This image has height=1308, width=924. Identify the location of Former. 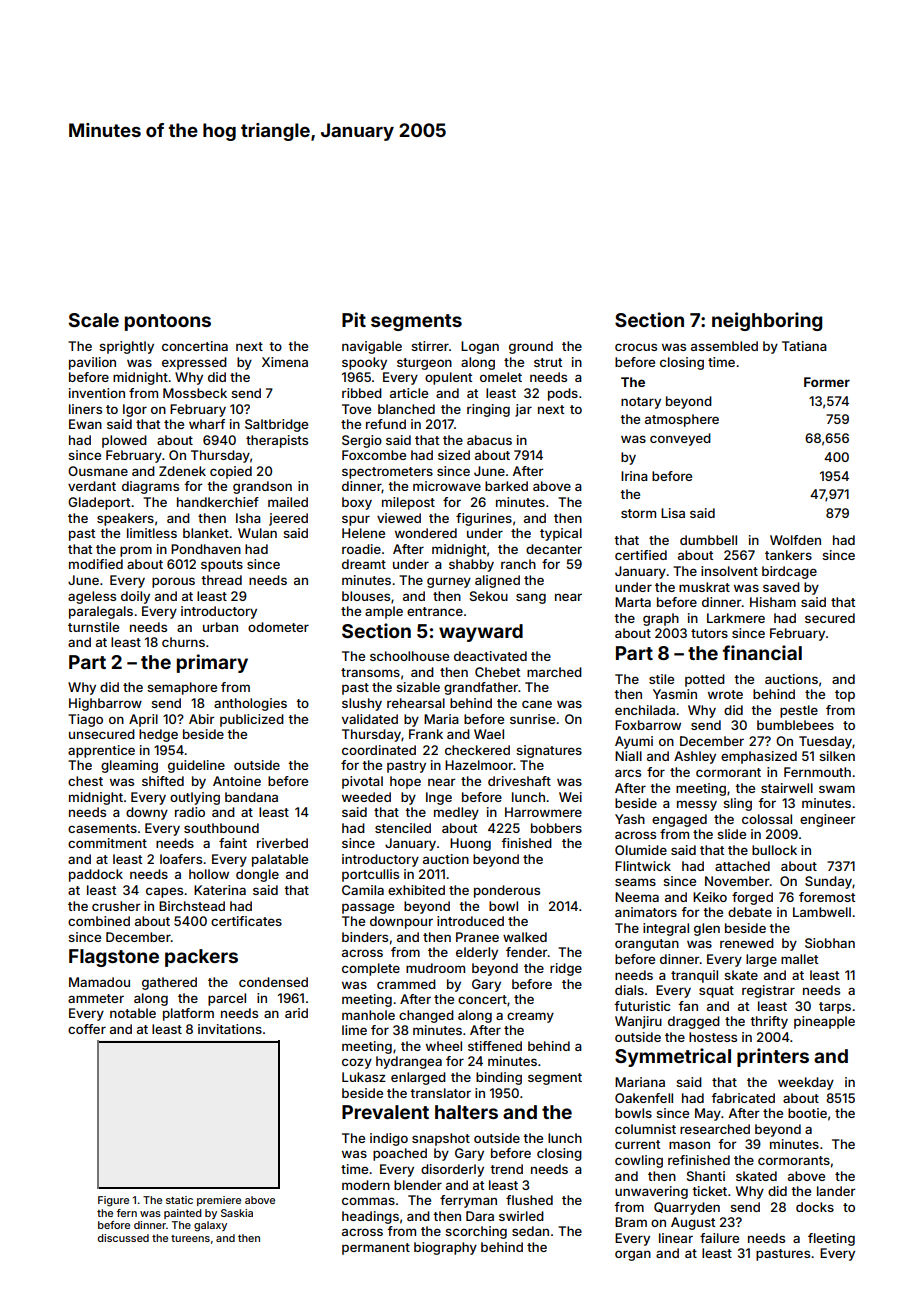
(827, 382).
